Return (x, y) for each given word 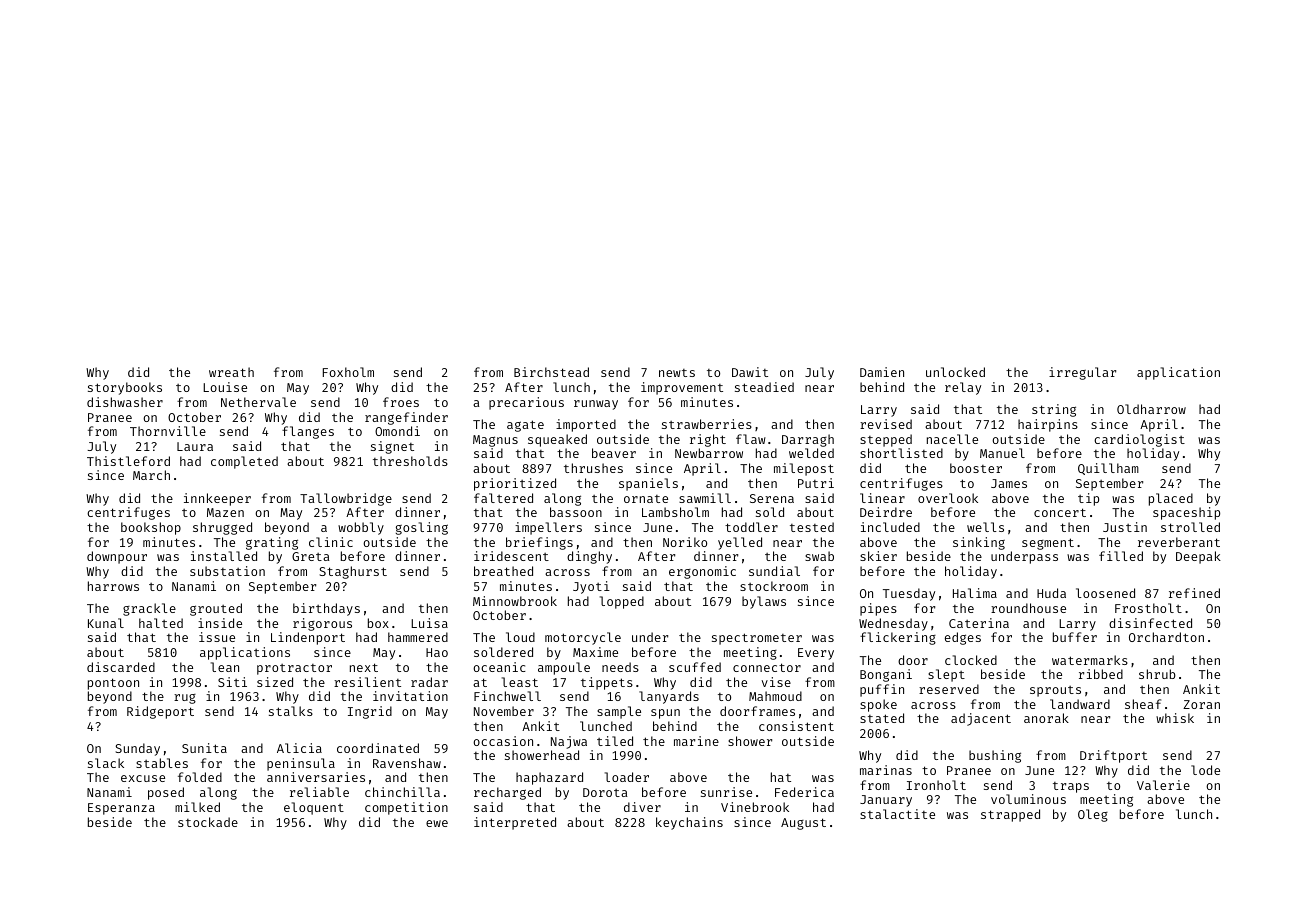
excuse (143, 778)
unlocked (955, 372)
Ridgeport (160, 712)
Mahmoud (775, 696)
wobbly (361, 528)
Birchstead (551, 372)
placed (1171, 499)
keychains (689, 823)
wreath (231, 372)
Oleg (1093, 815)
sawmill (705, 498)
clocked (971, 660)
